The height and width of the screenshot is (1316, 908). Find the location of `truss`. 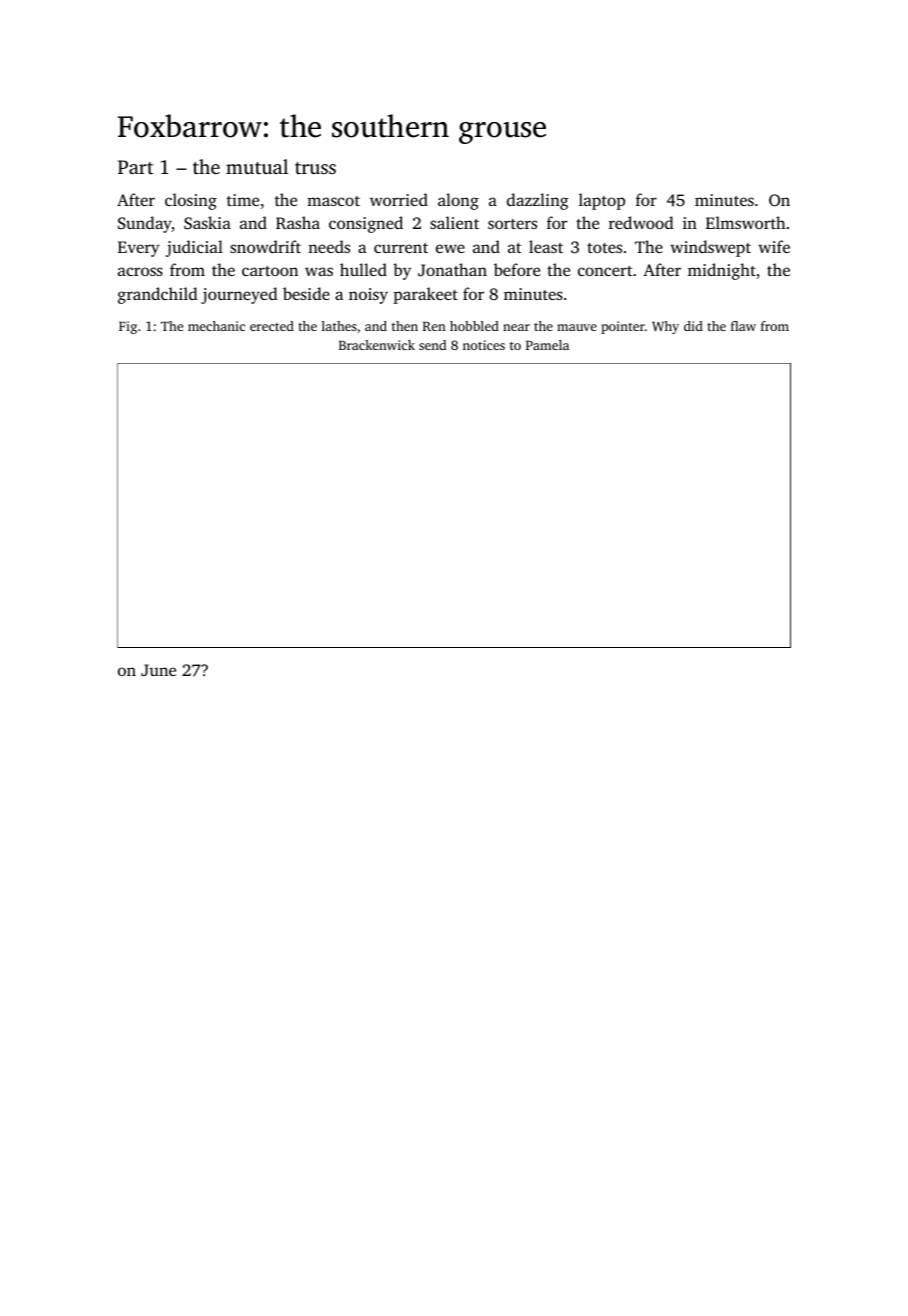

truss is located at coordinates (315, 168).
